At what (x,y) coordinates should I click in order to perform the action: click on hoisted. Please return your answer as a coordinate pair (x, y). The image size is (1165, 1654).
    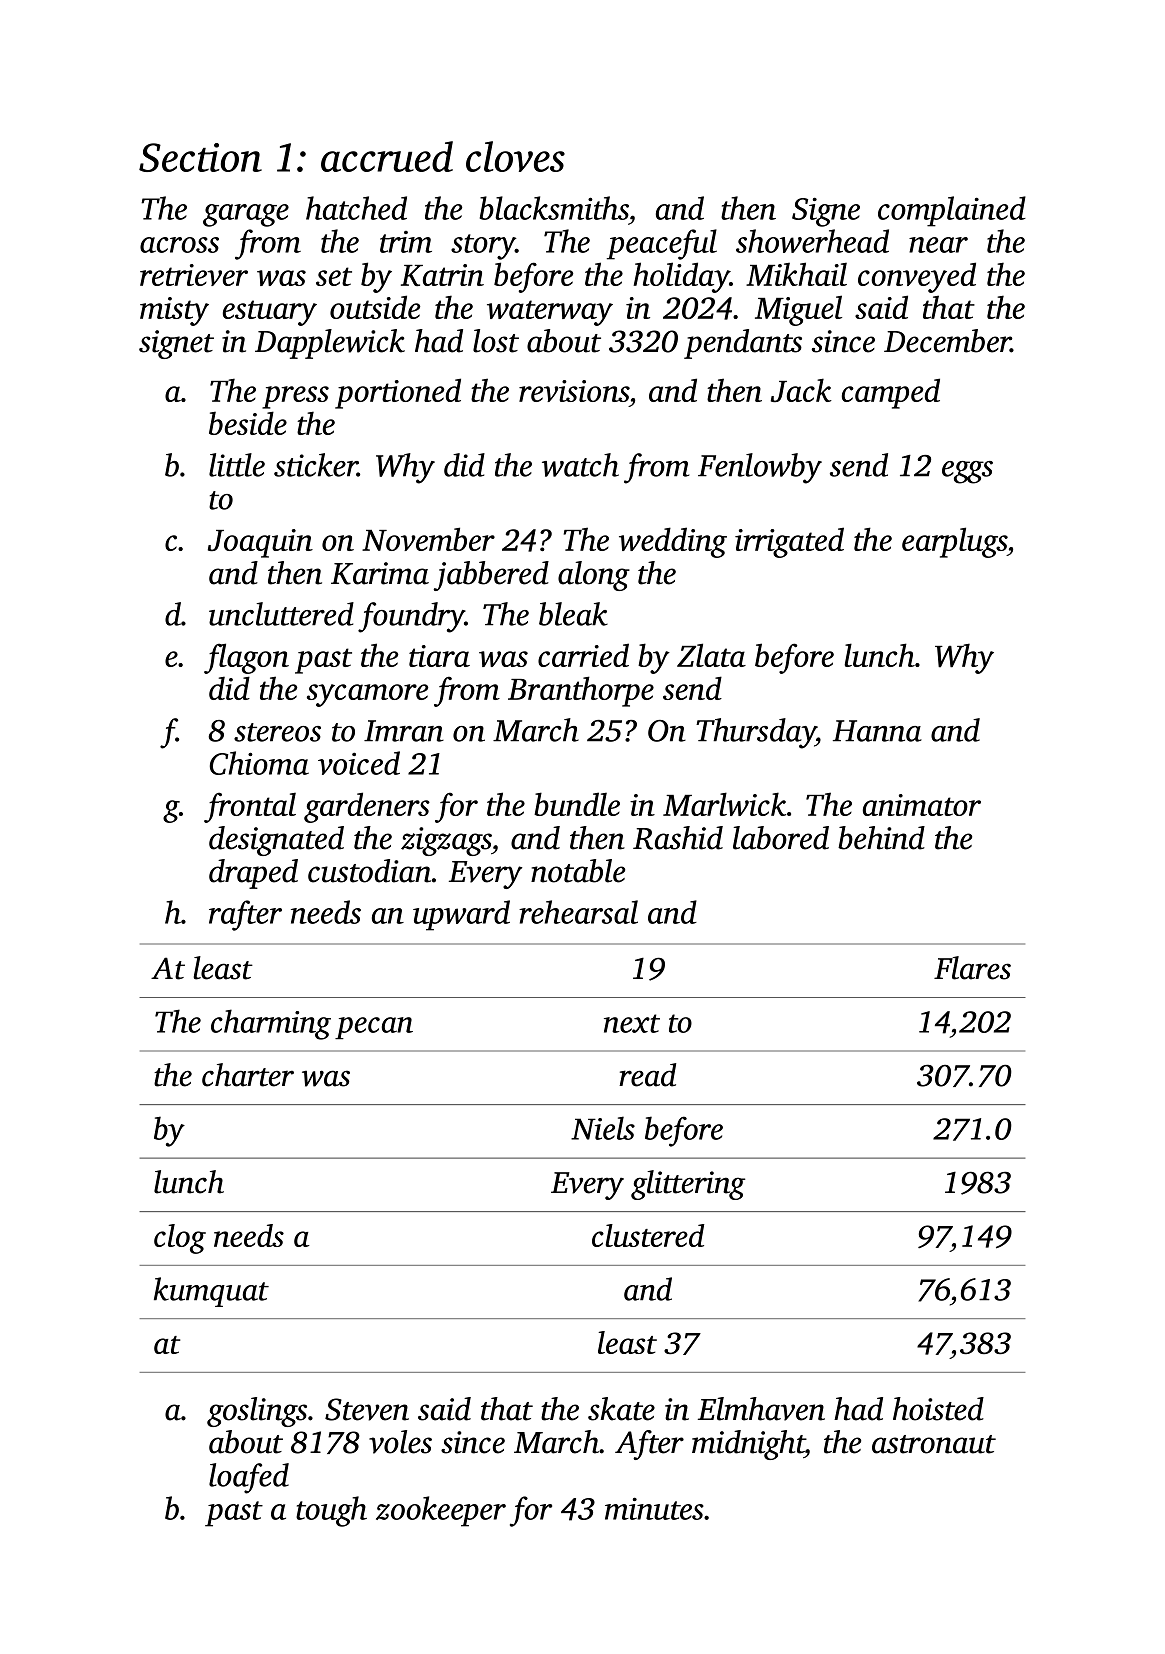
    Looking at the image, I should click on (938, 1409).
